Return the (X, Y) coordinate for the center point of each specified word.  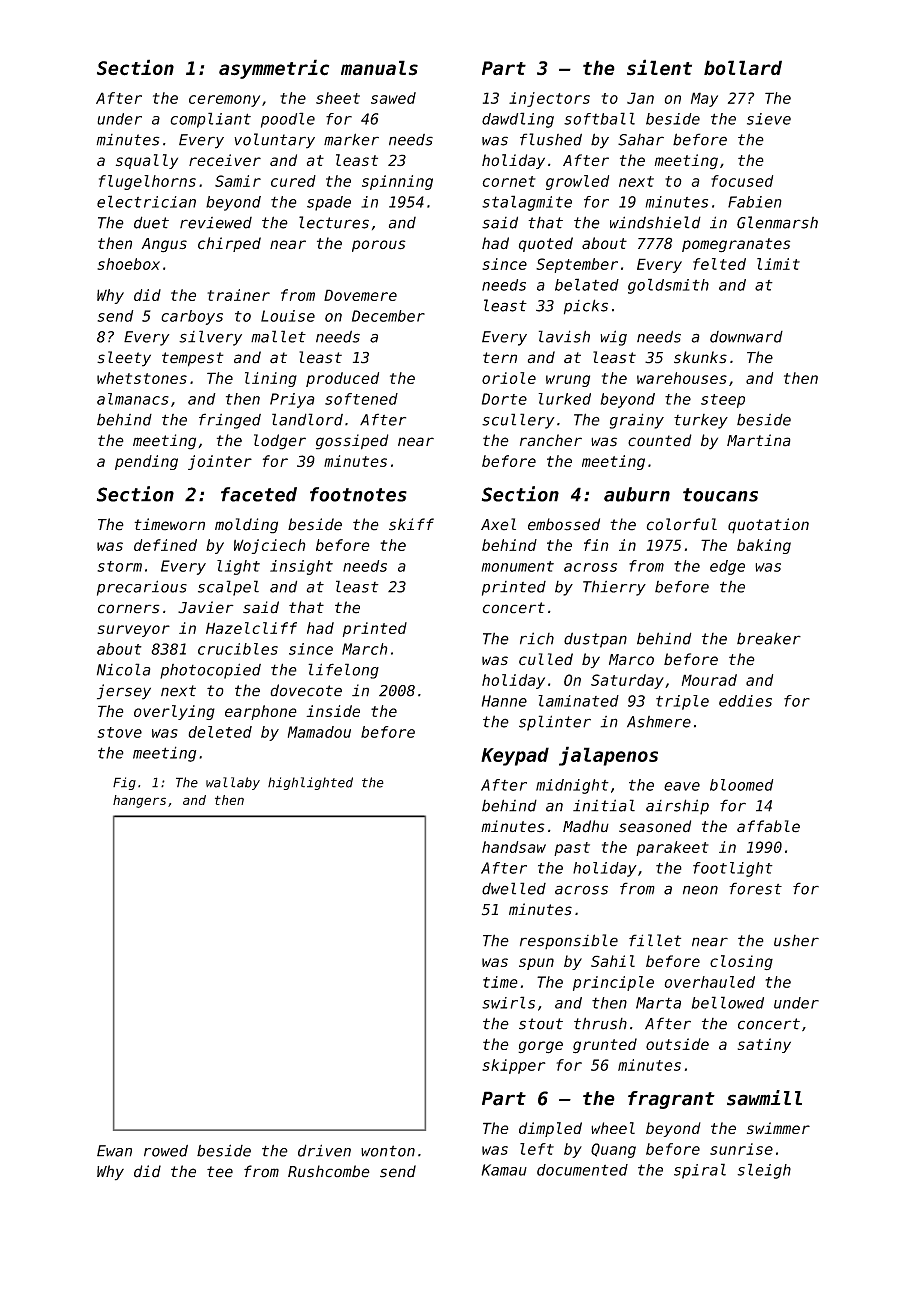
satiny (764, 1045)
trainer (238, 295)
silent (659, 67)
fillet (655, 940)
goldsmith (668, 286)
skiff (411, 524)
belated (587, 284)
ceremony (224, 101)
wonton (388, 1151)
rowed (166, 1151)
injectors (549, 99)
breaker (769, 638)
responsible (569, 941)
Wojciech (270, 546)
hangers (139, 801)
